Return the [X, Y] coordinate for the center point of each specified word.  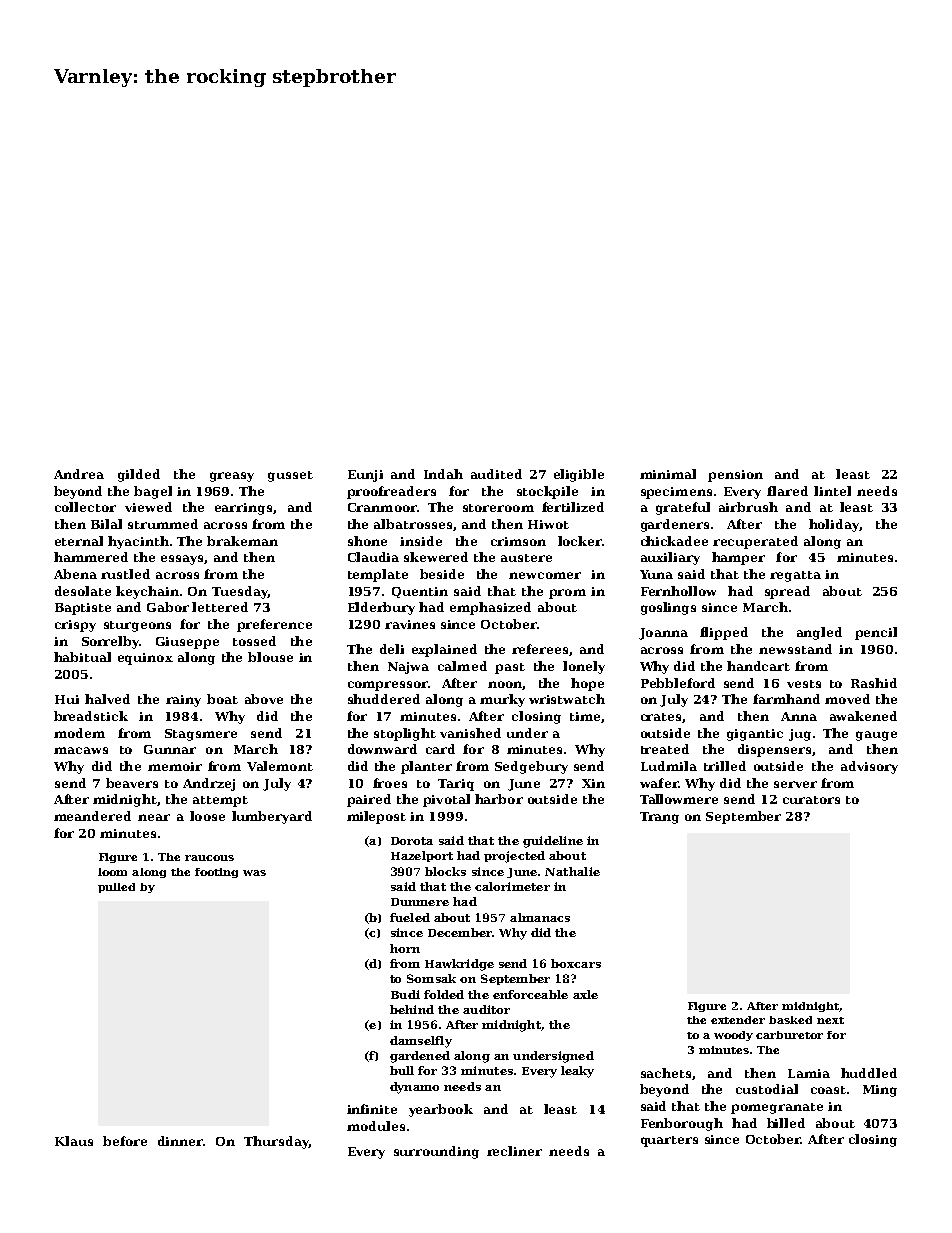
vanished [470, 733]
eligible [579, 475]
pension [735, 476]
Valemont [280, 766]
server [795, 784]
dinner [180, 1141]
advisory [869, 767]
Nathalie [572, 871]
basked [790, 1020]
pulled [116, 888]
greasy [232, 477]
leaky [577, 1072]
